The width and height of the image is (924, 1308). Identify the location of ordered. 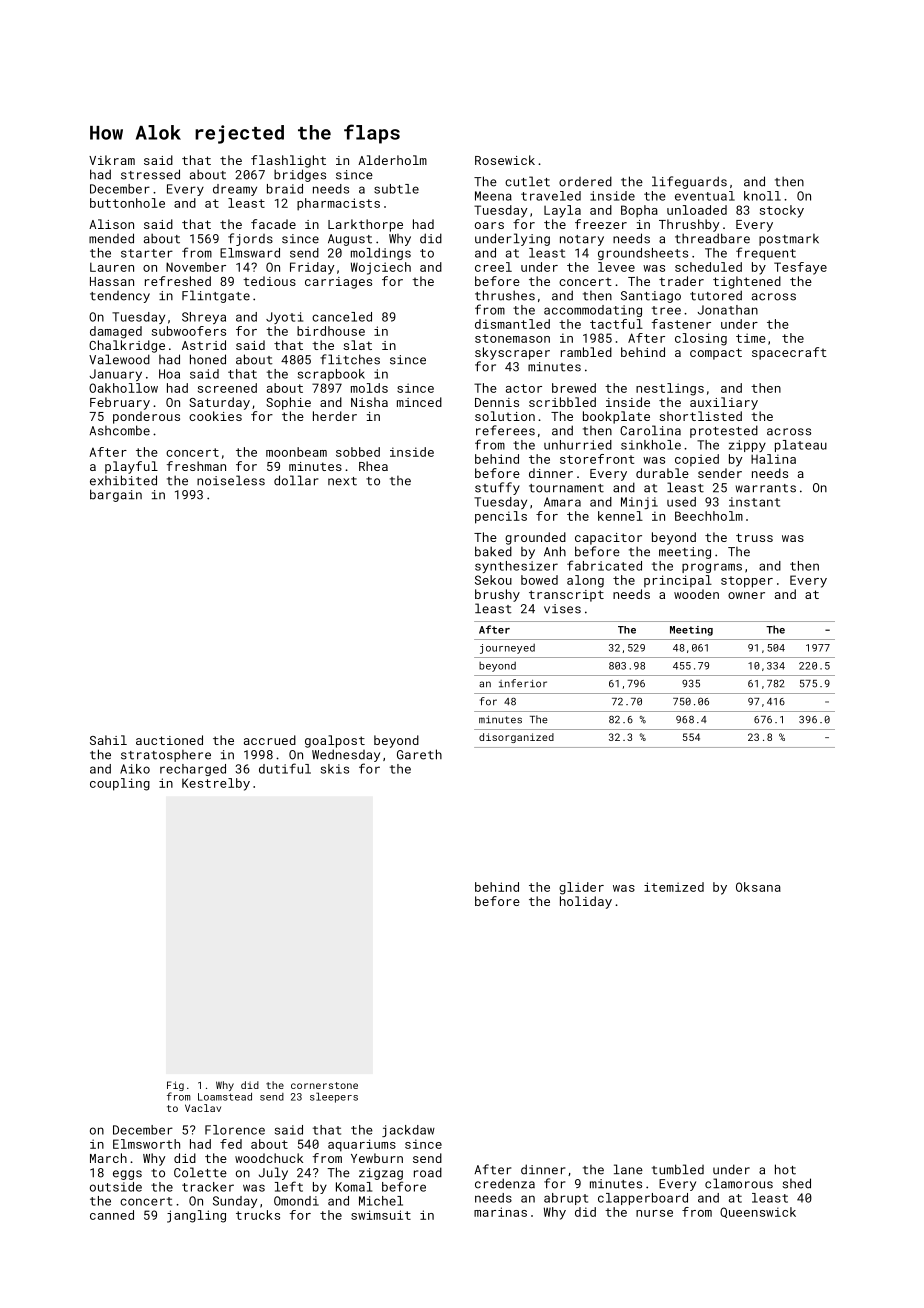
(585, 181).
